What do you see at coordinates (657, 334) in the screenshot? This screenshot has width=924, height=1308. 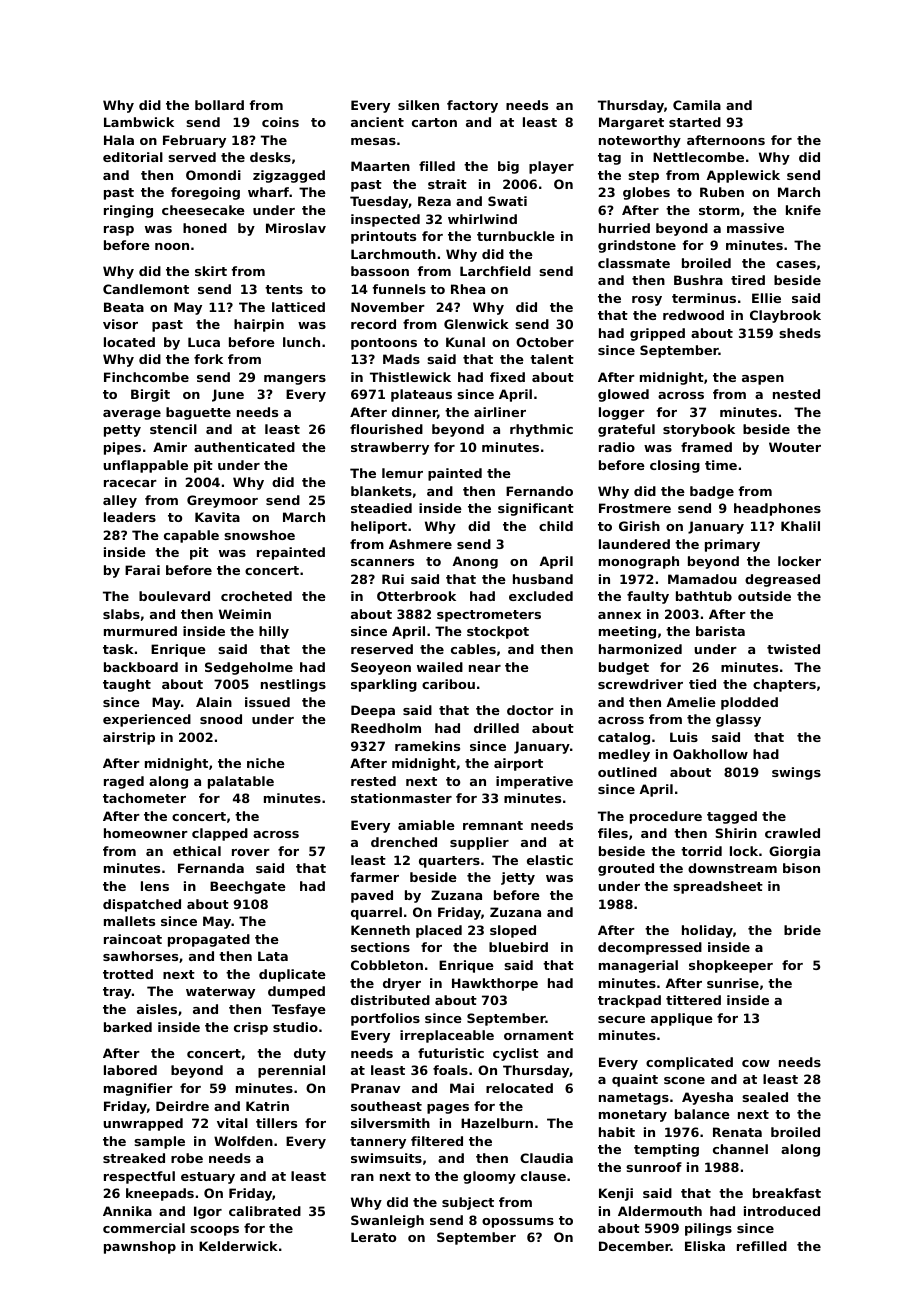 I see `gripped` at bounding box center [657, 334].
